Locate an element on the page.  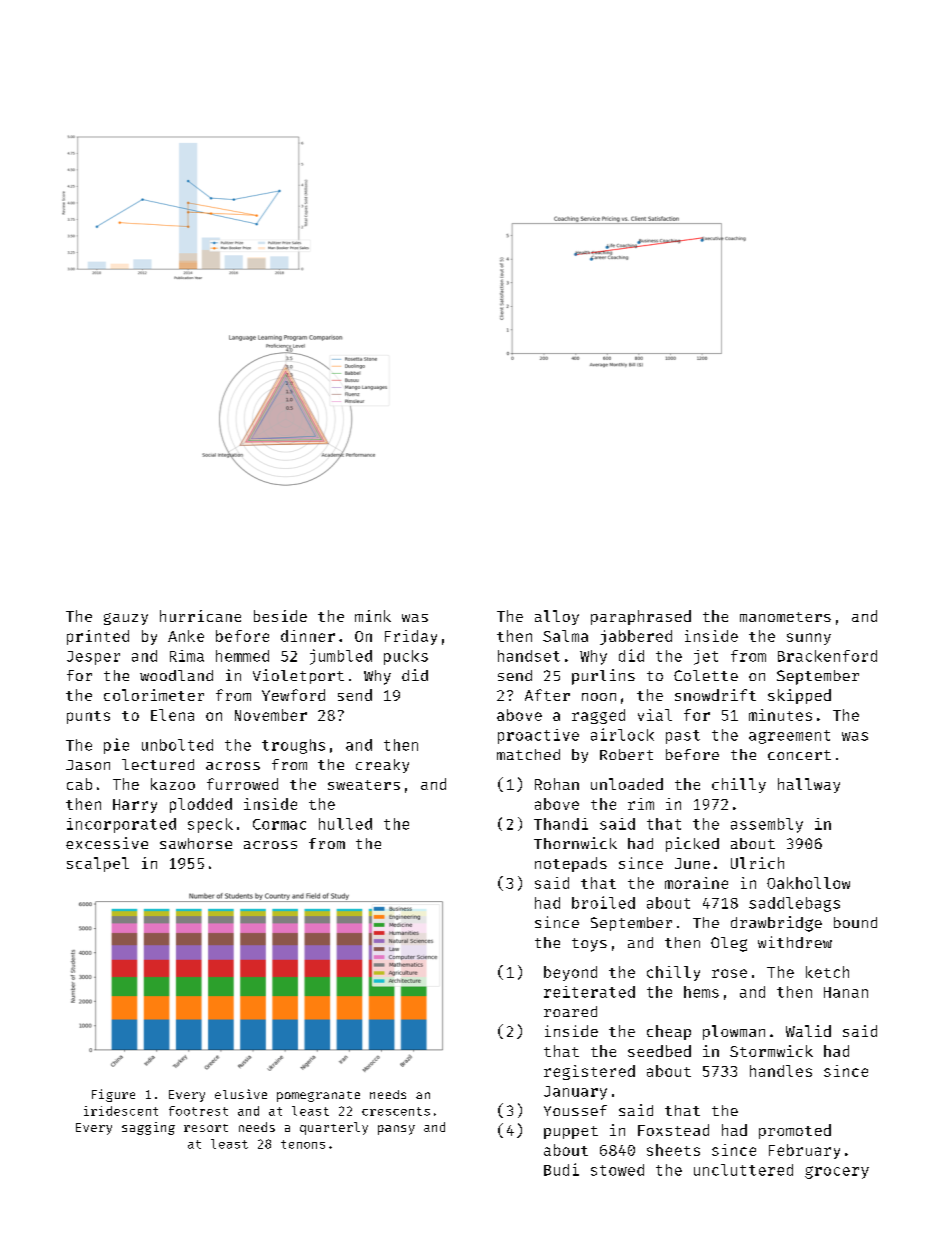
moraine is located at coordinates (696, 883).
